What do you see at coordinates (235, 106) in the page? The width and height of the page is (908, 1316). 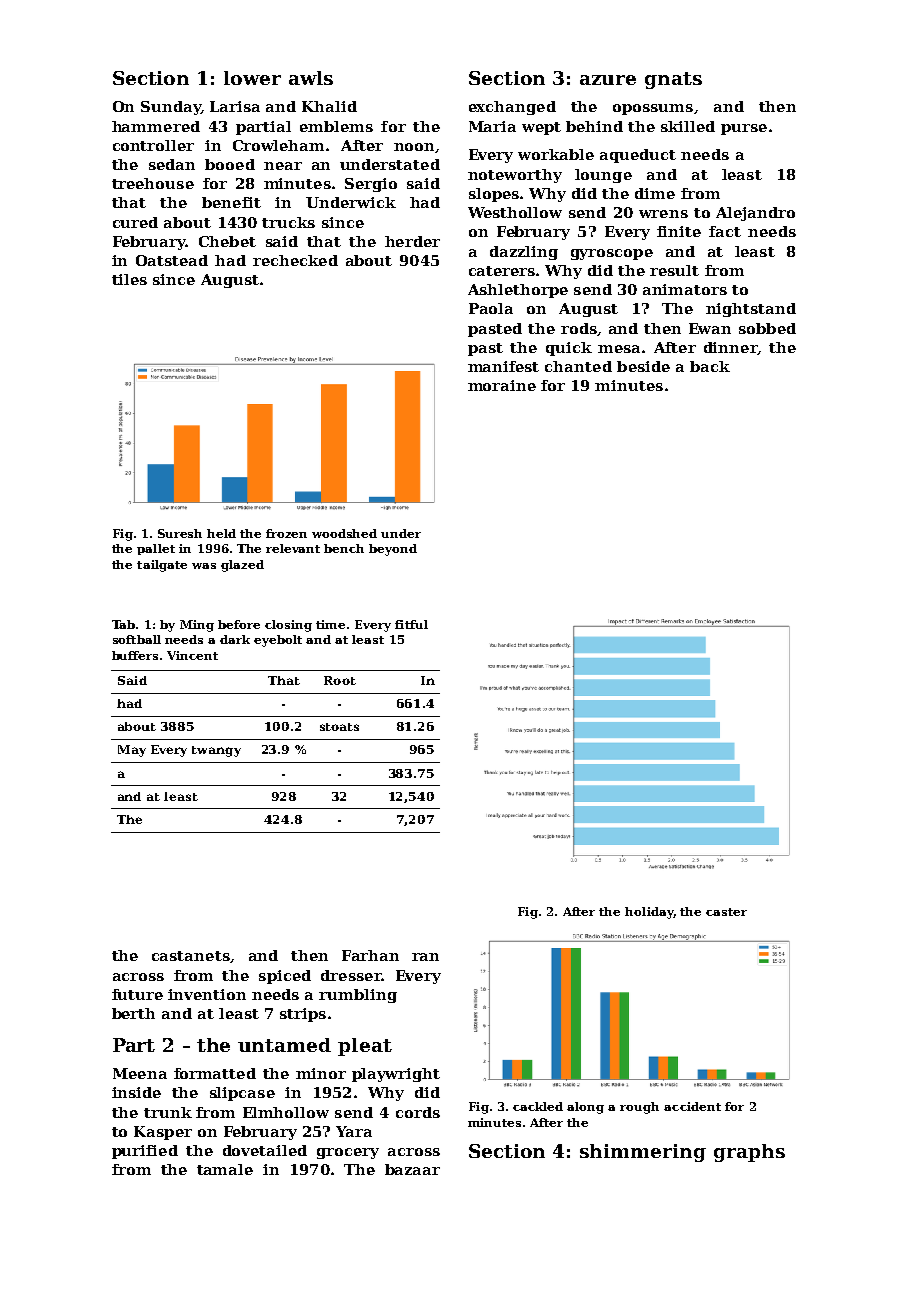 I see `Larisa` at bounding box center [235, 106].
